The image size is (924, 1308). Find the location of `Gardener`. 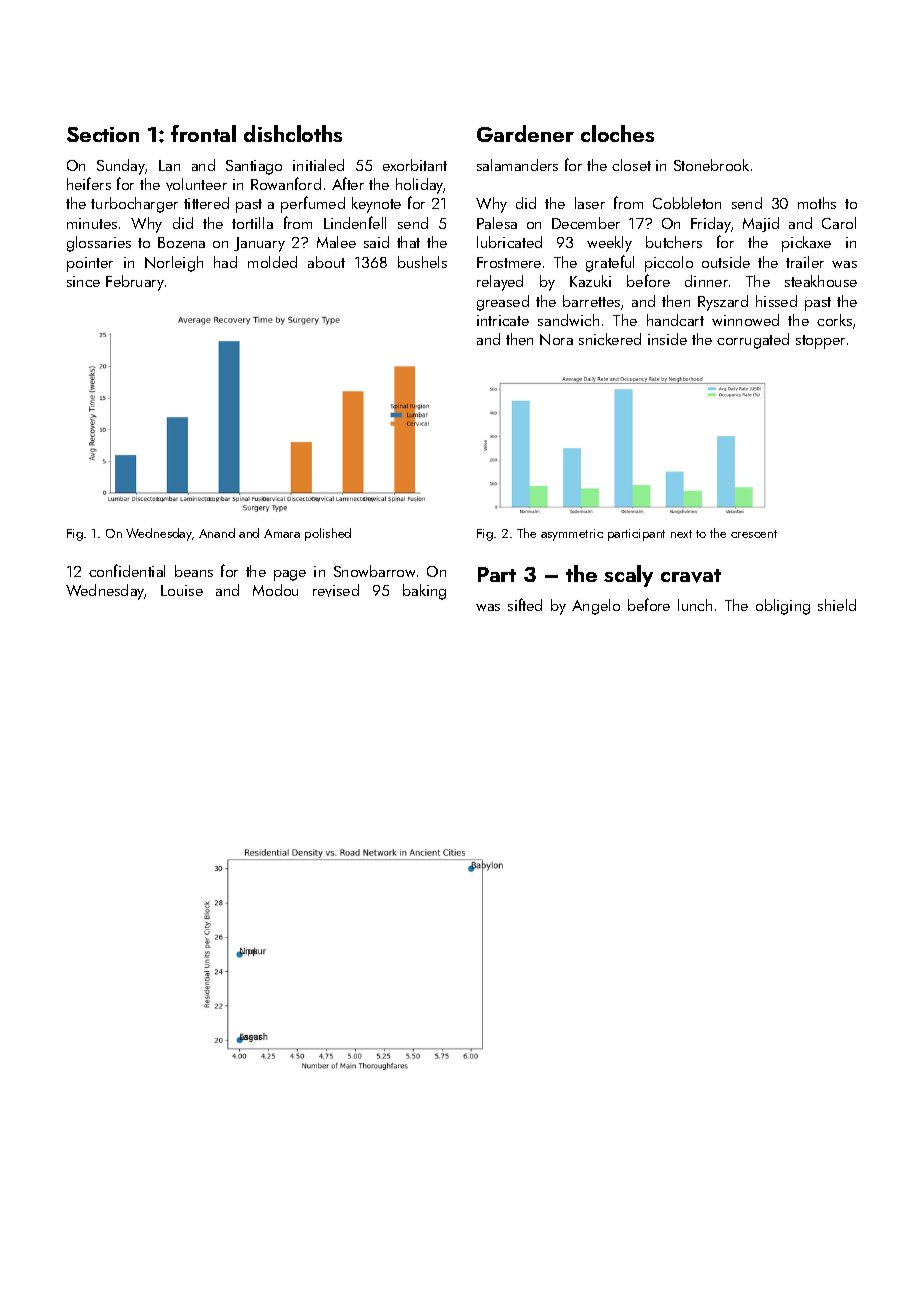

Gardener is located at coordinates (525, 133).
